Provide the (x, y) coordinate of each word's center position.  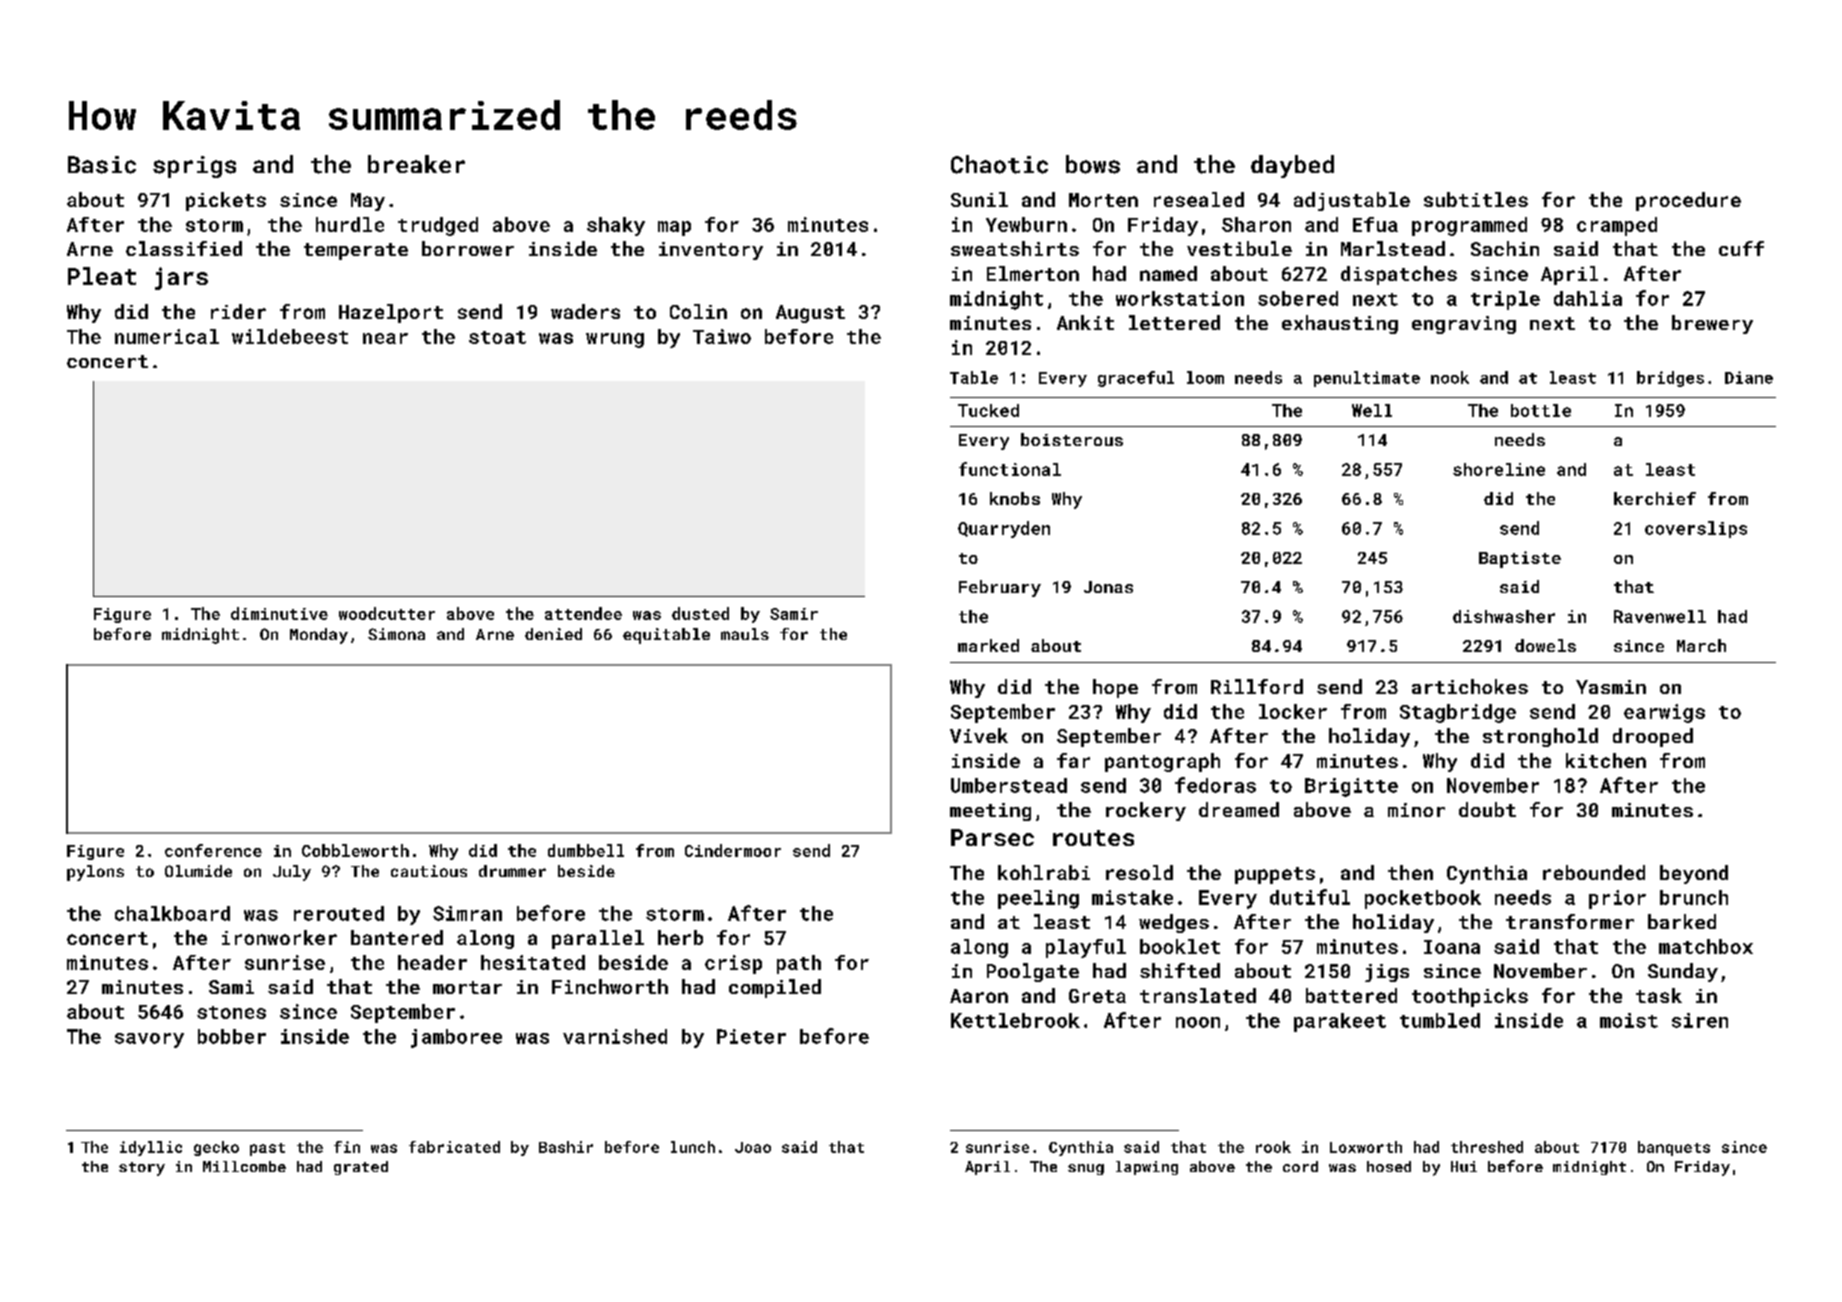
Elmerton (1033, 273)
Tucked (988, 410)
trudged (438, 226)
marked (988, 645)
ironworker (279, 937)
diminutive (279, 613)
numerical (167, 336)
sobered (1298, 298)
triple (1505, 300)
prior (1617, 899)
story (142, 1169)
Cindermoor (733, 850)
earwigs (1664, 713)
